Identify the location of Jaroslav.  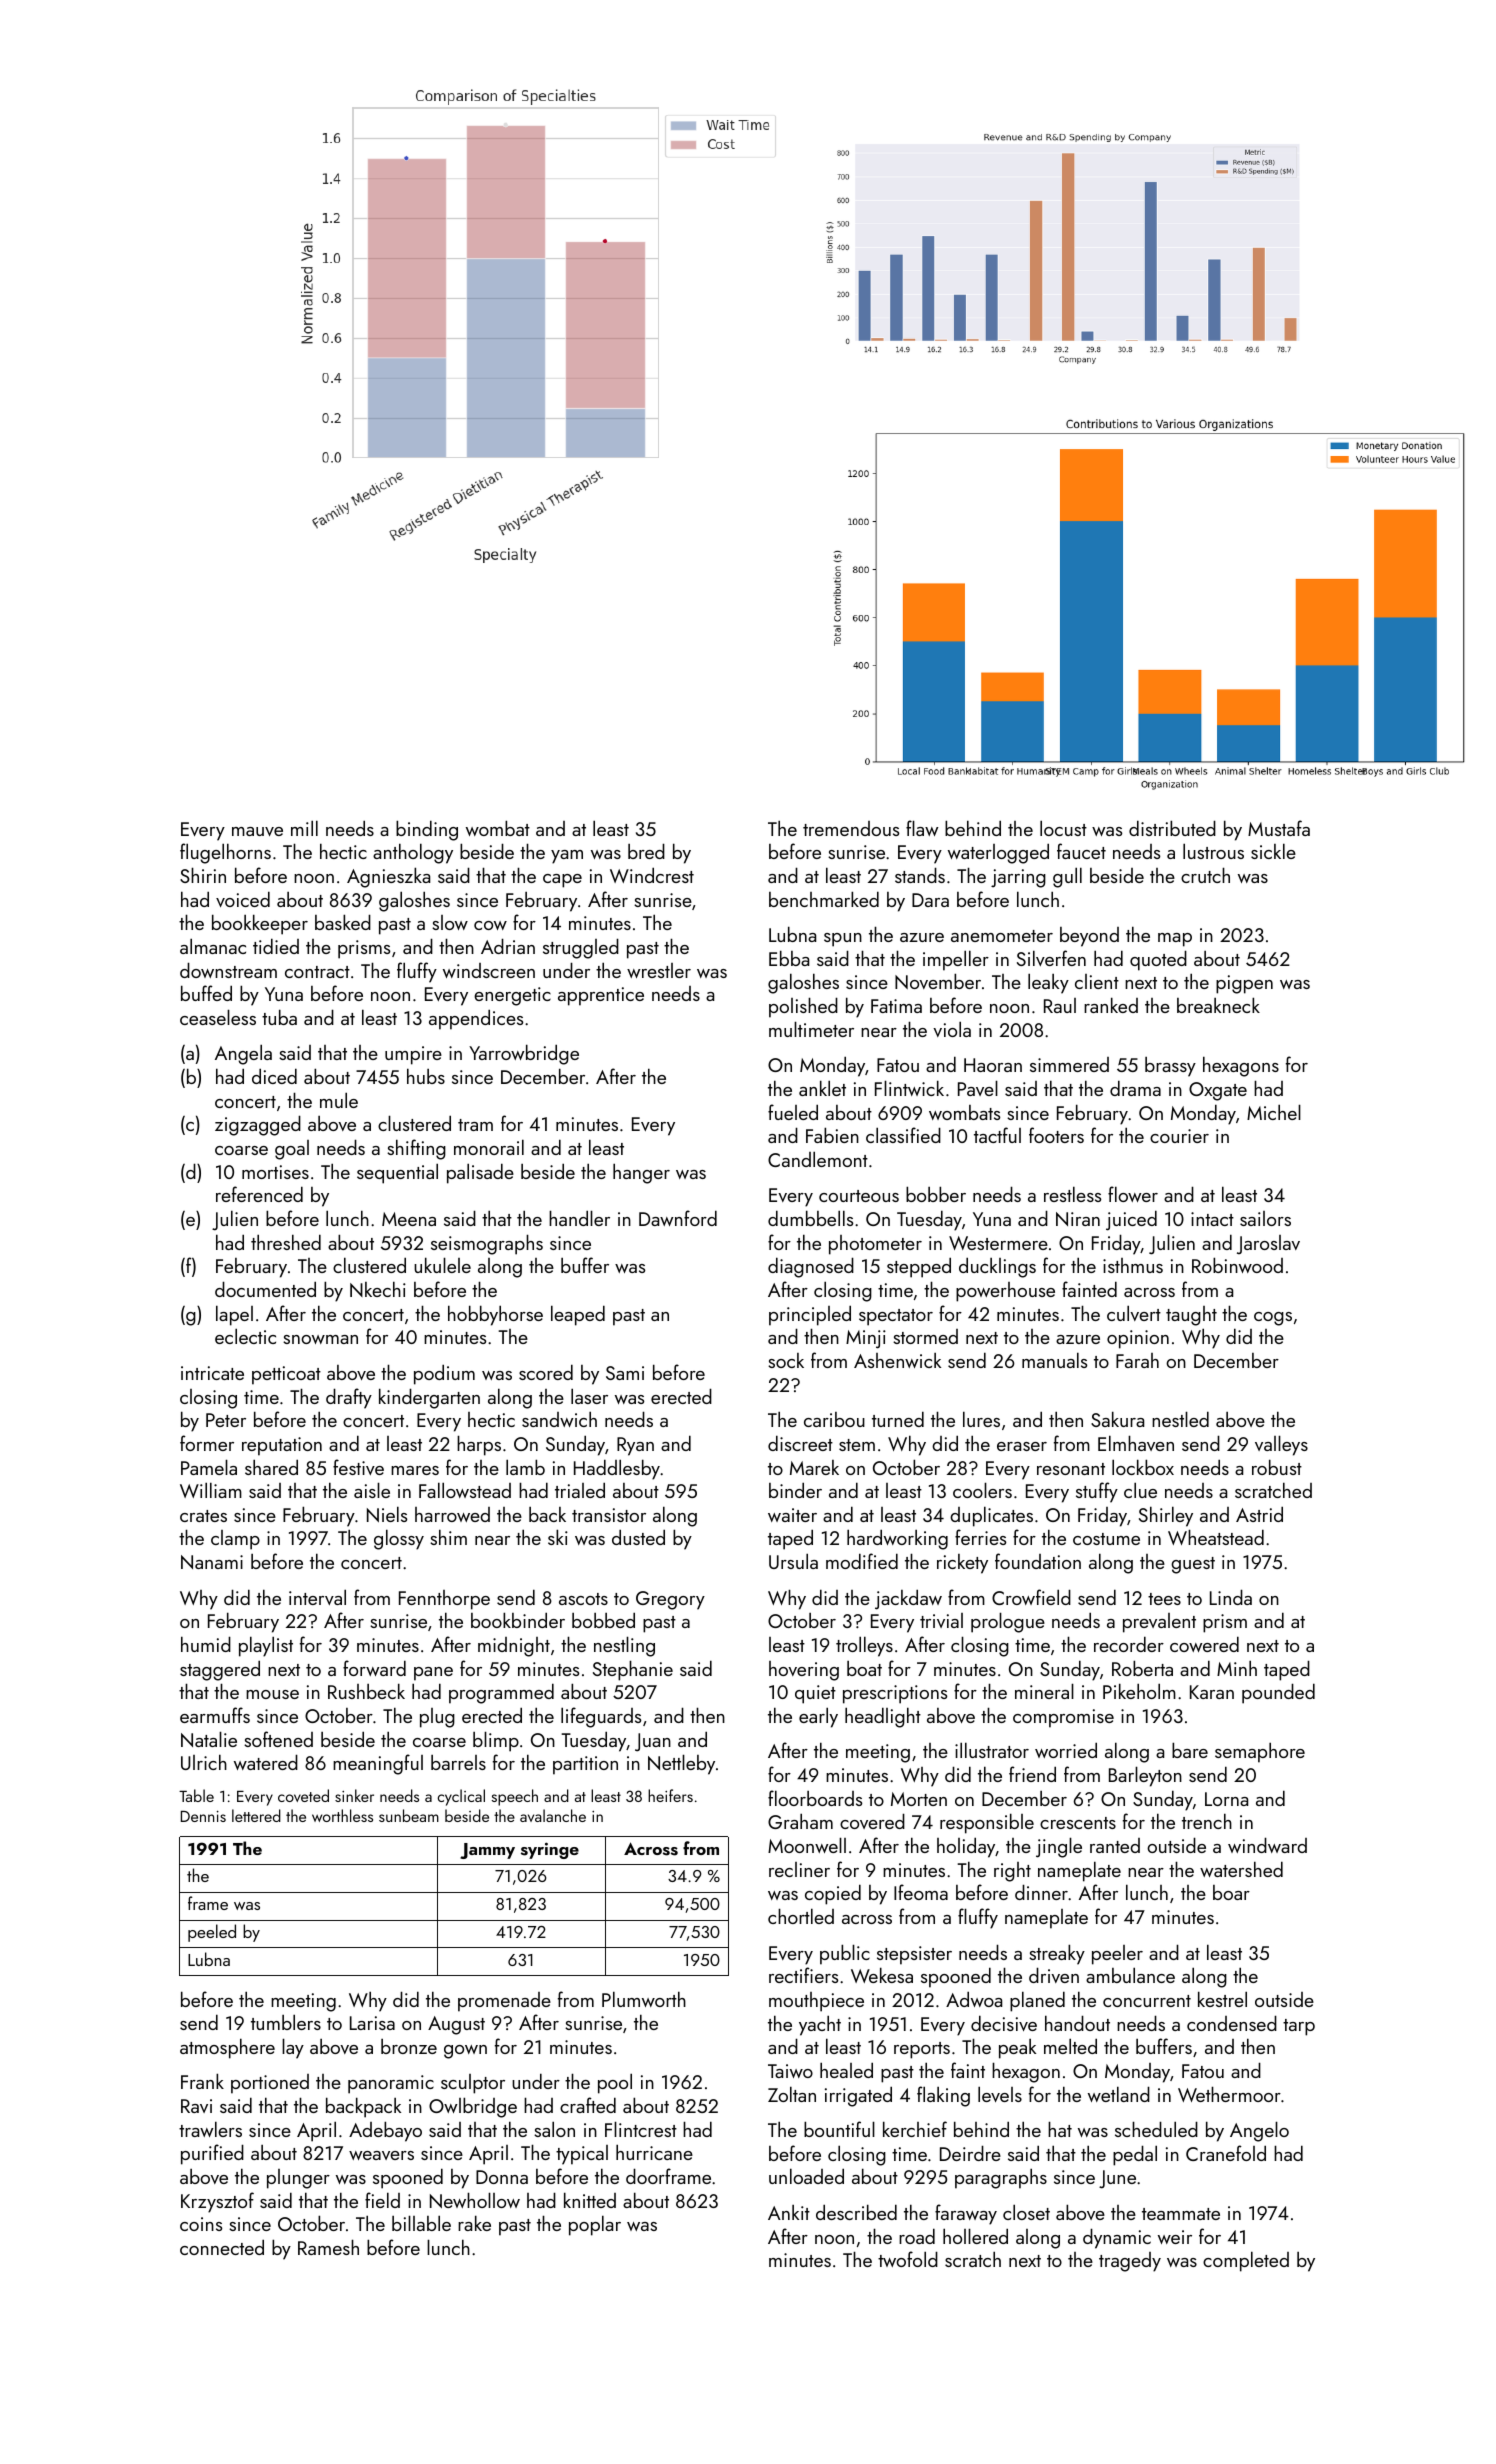
(1268, 1244).
